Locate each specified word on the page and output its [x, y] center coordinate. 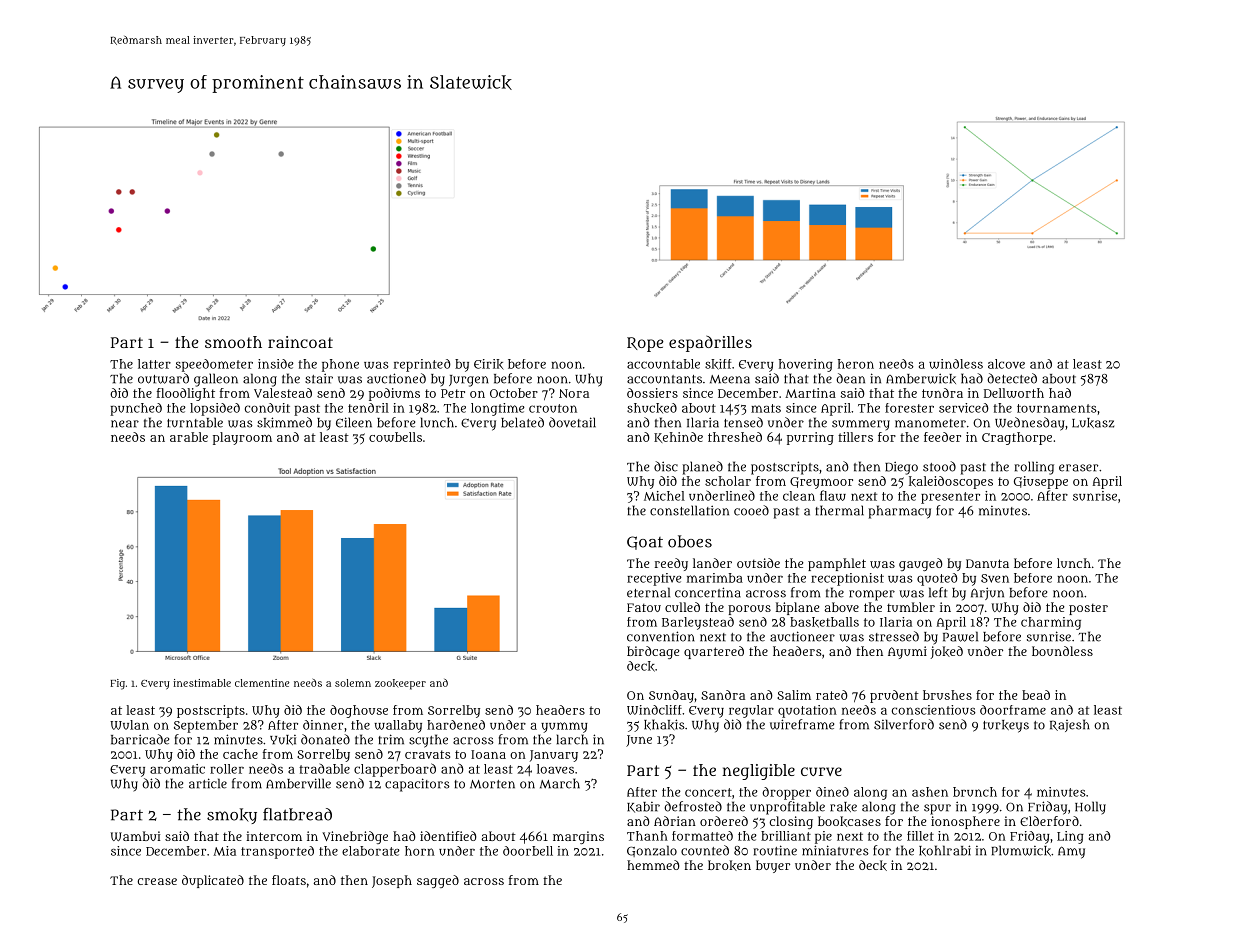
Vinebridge [355, 837]
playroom [242, 438]
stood [939, 466]
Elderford [1049, 821]
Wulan [129, 725]
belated [522, 422]
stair [319, 378]
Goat [645, 543]
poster [1088, 609]
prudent [894, 696]
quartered [714, 652]
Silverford [904, 724]
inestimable [202, 683]
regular [751, 711]
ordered [724, 821]
